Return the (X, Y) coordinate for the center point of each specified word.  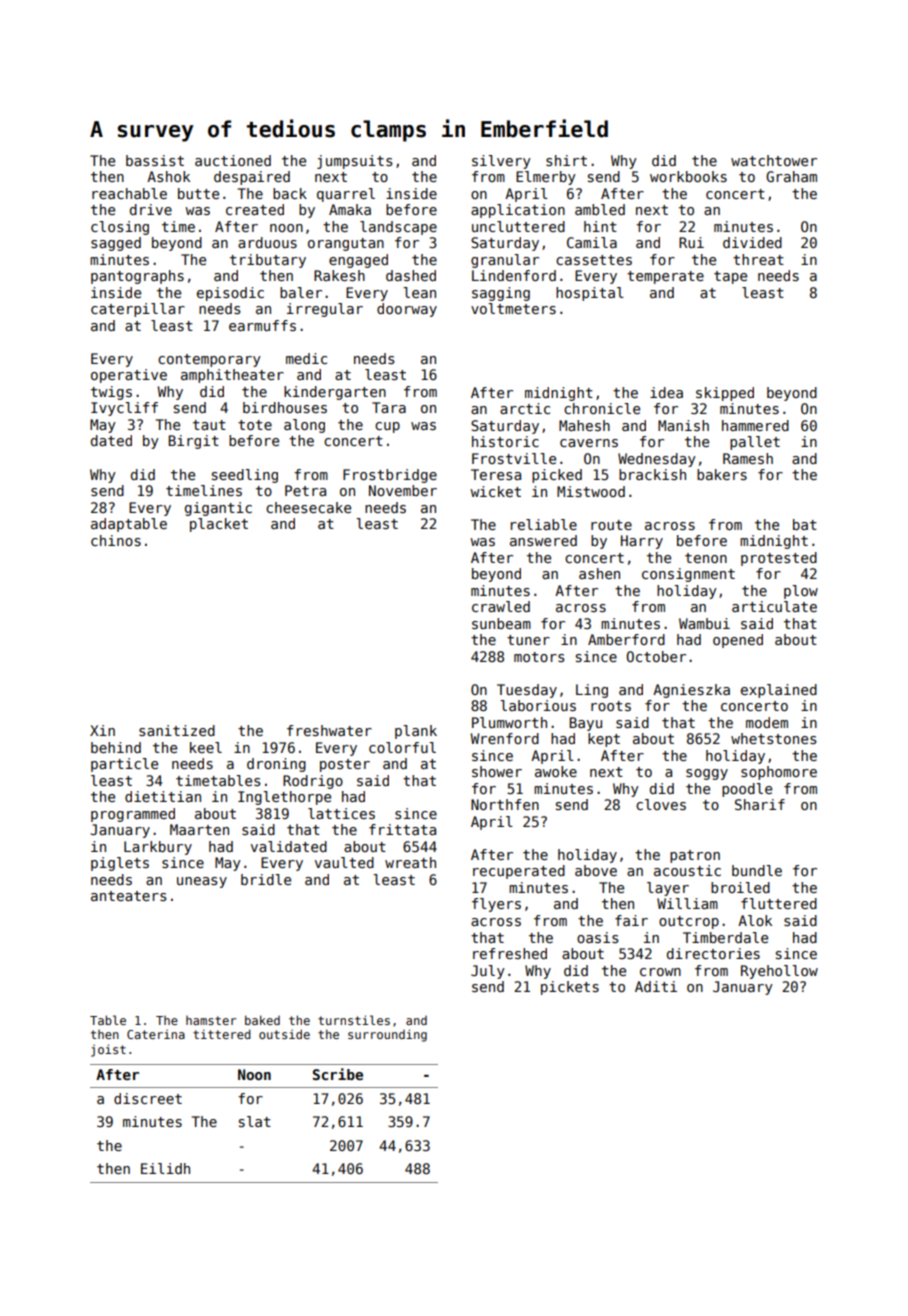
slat (255, 1121)
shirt (566, 160)
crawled (501, 606)
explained (779, 691)
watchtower (774, 160)
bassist (155, 160)
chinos (116, 540)
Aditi (656, 986)
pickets (570, 988)
